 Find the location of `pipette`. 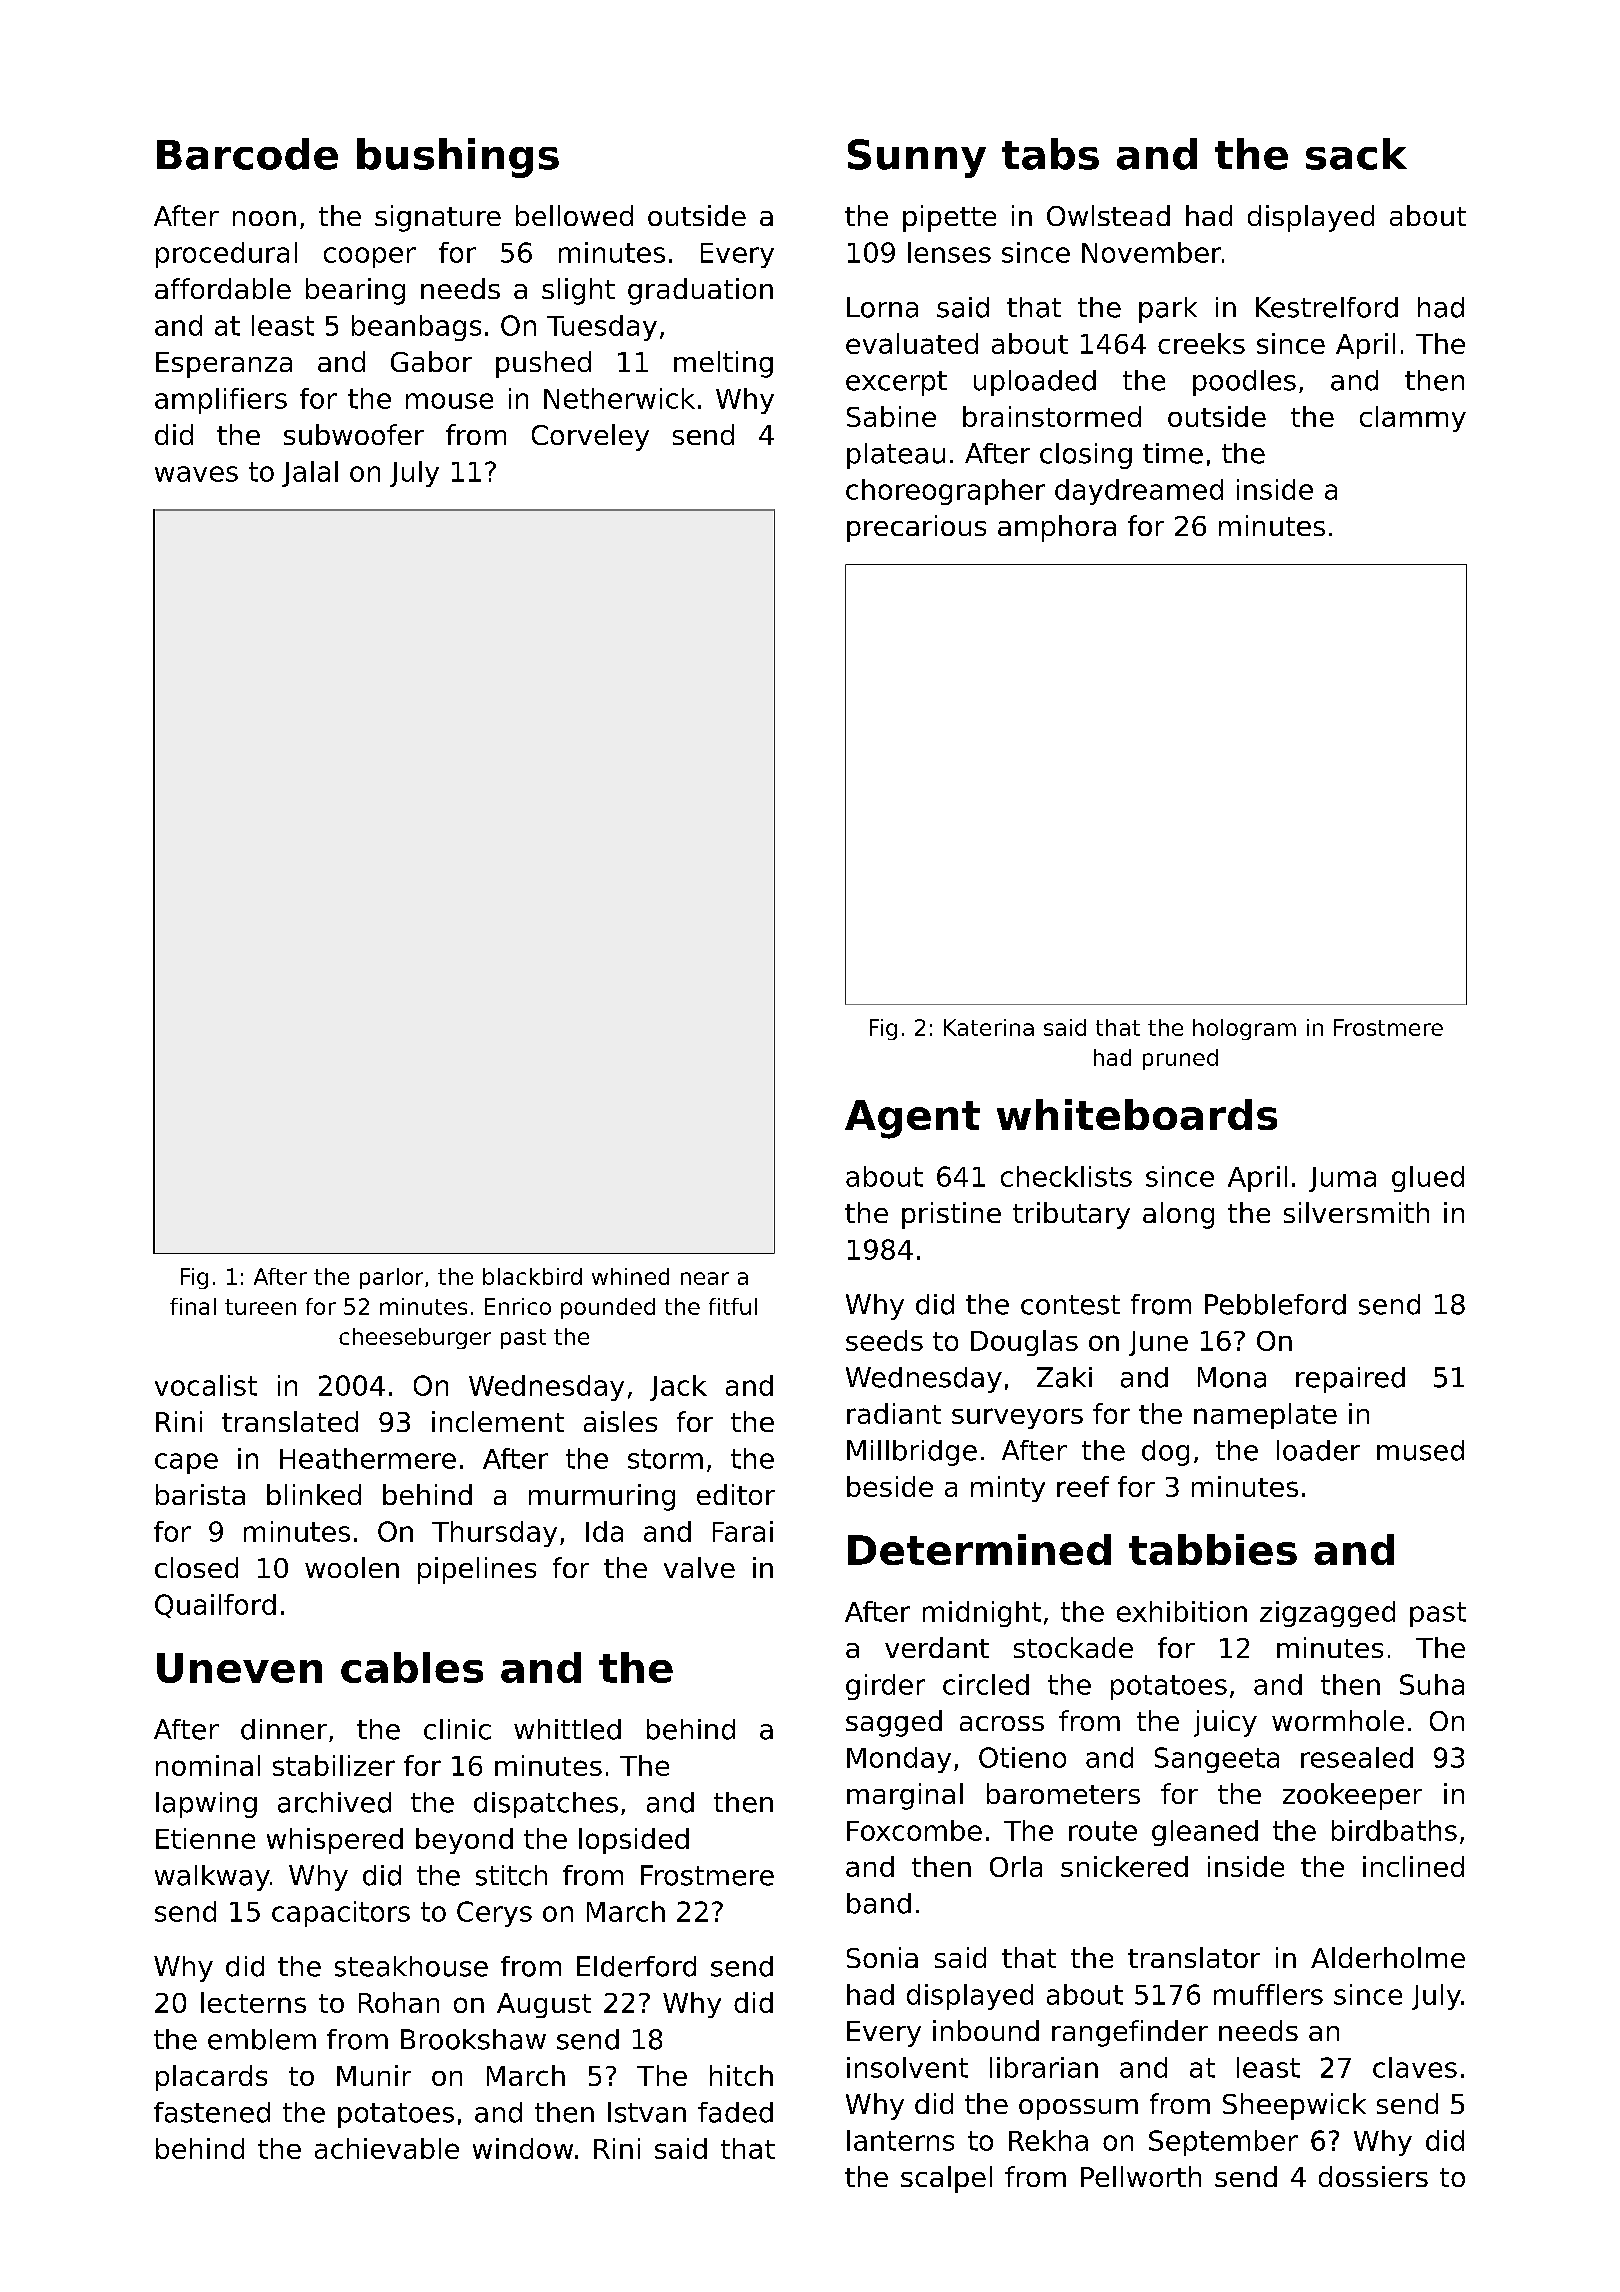

pipette is located at coordinates (949, 218).
